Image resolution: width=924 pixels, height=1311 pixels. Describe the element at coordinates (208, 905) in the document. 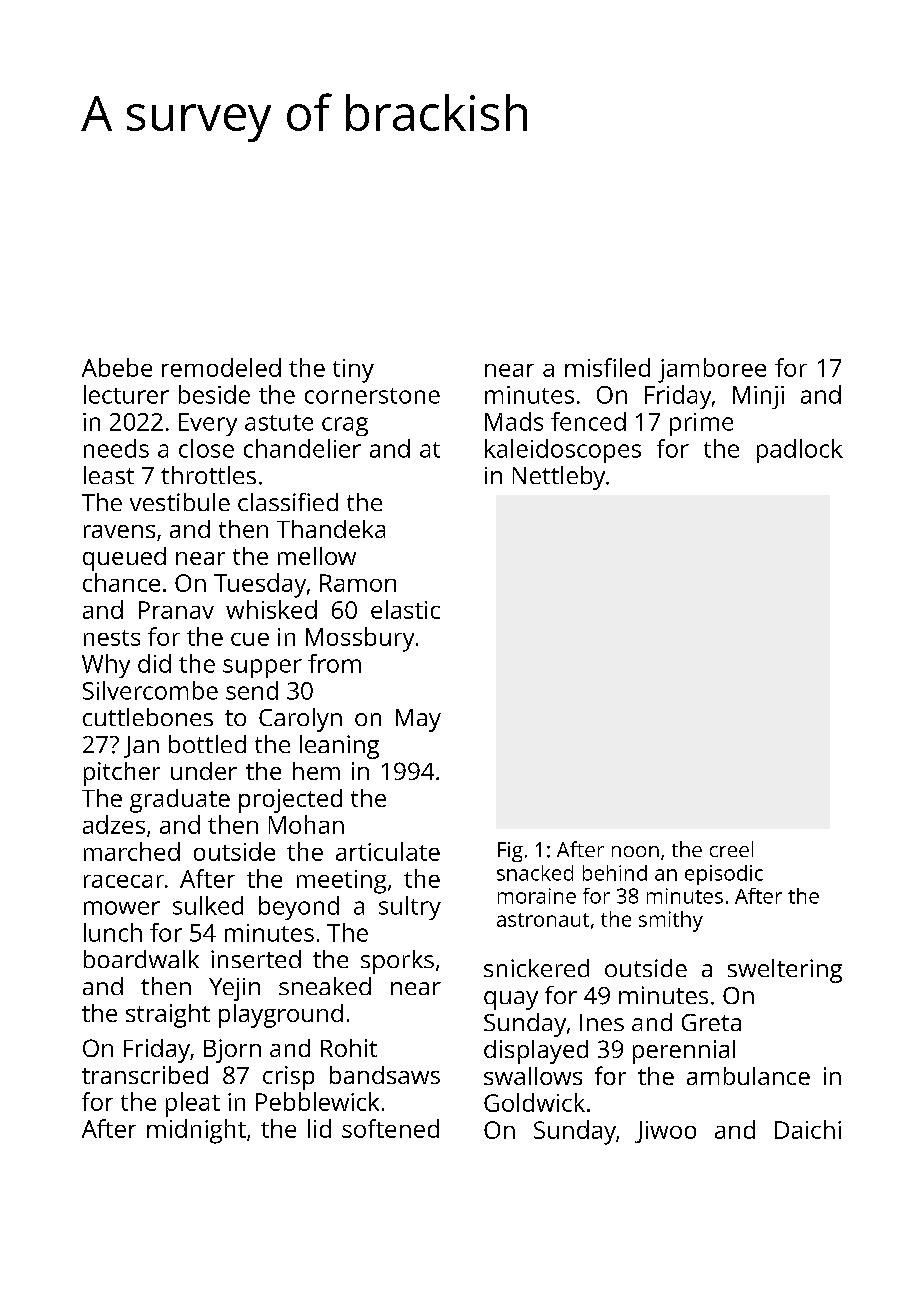

I see `sulked` at that location.
